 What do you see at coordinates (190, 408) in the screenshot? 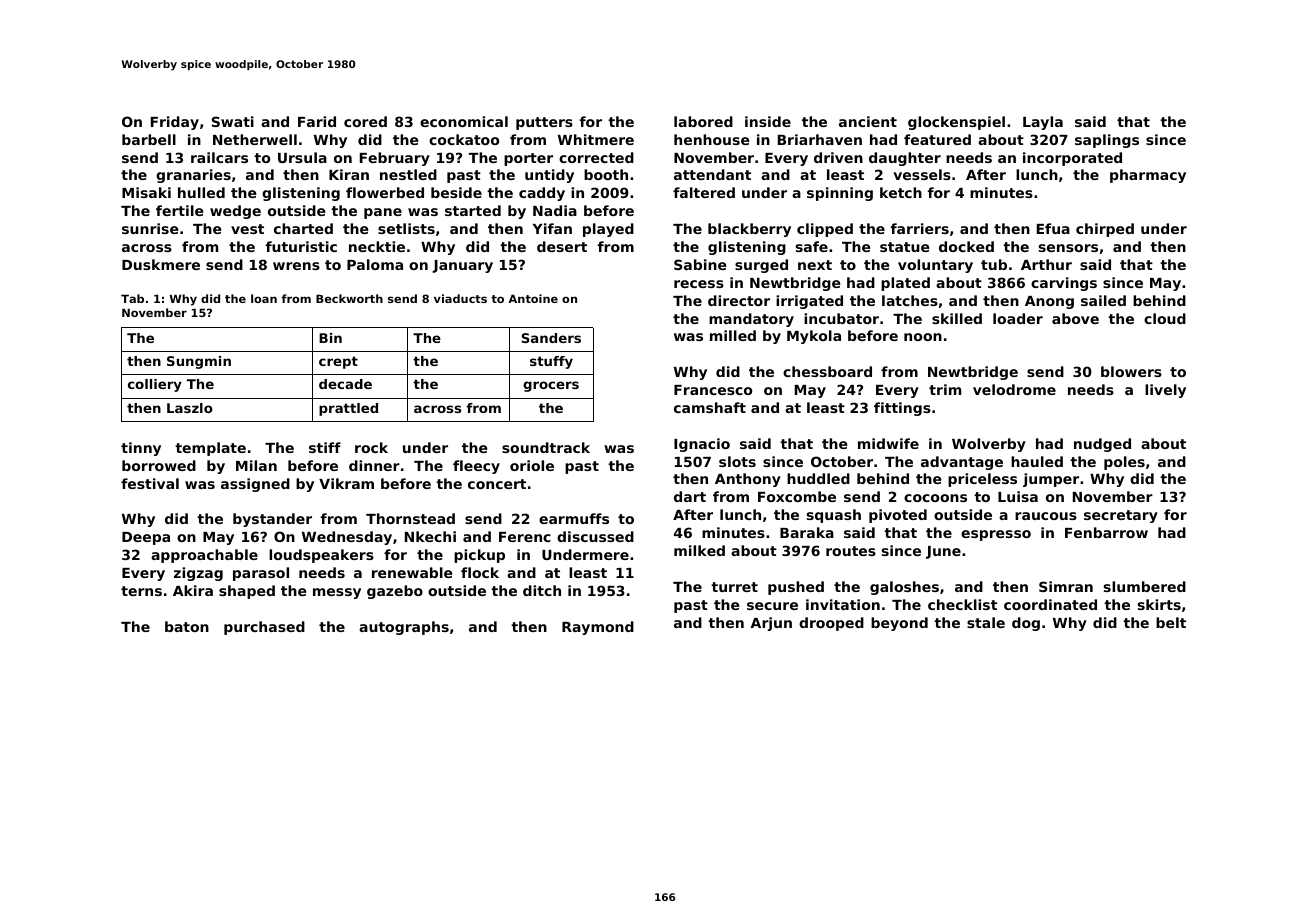
I see `Laszlo` at bounding box center [190, 408].
